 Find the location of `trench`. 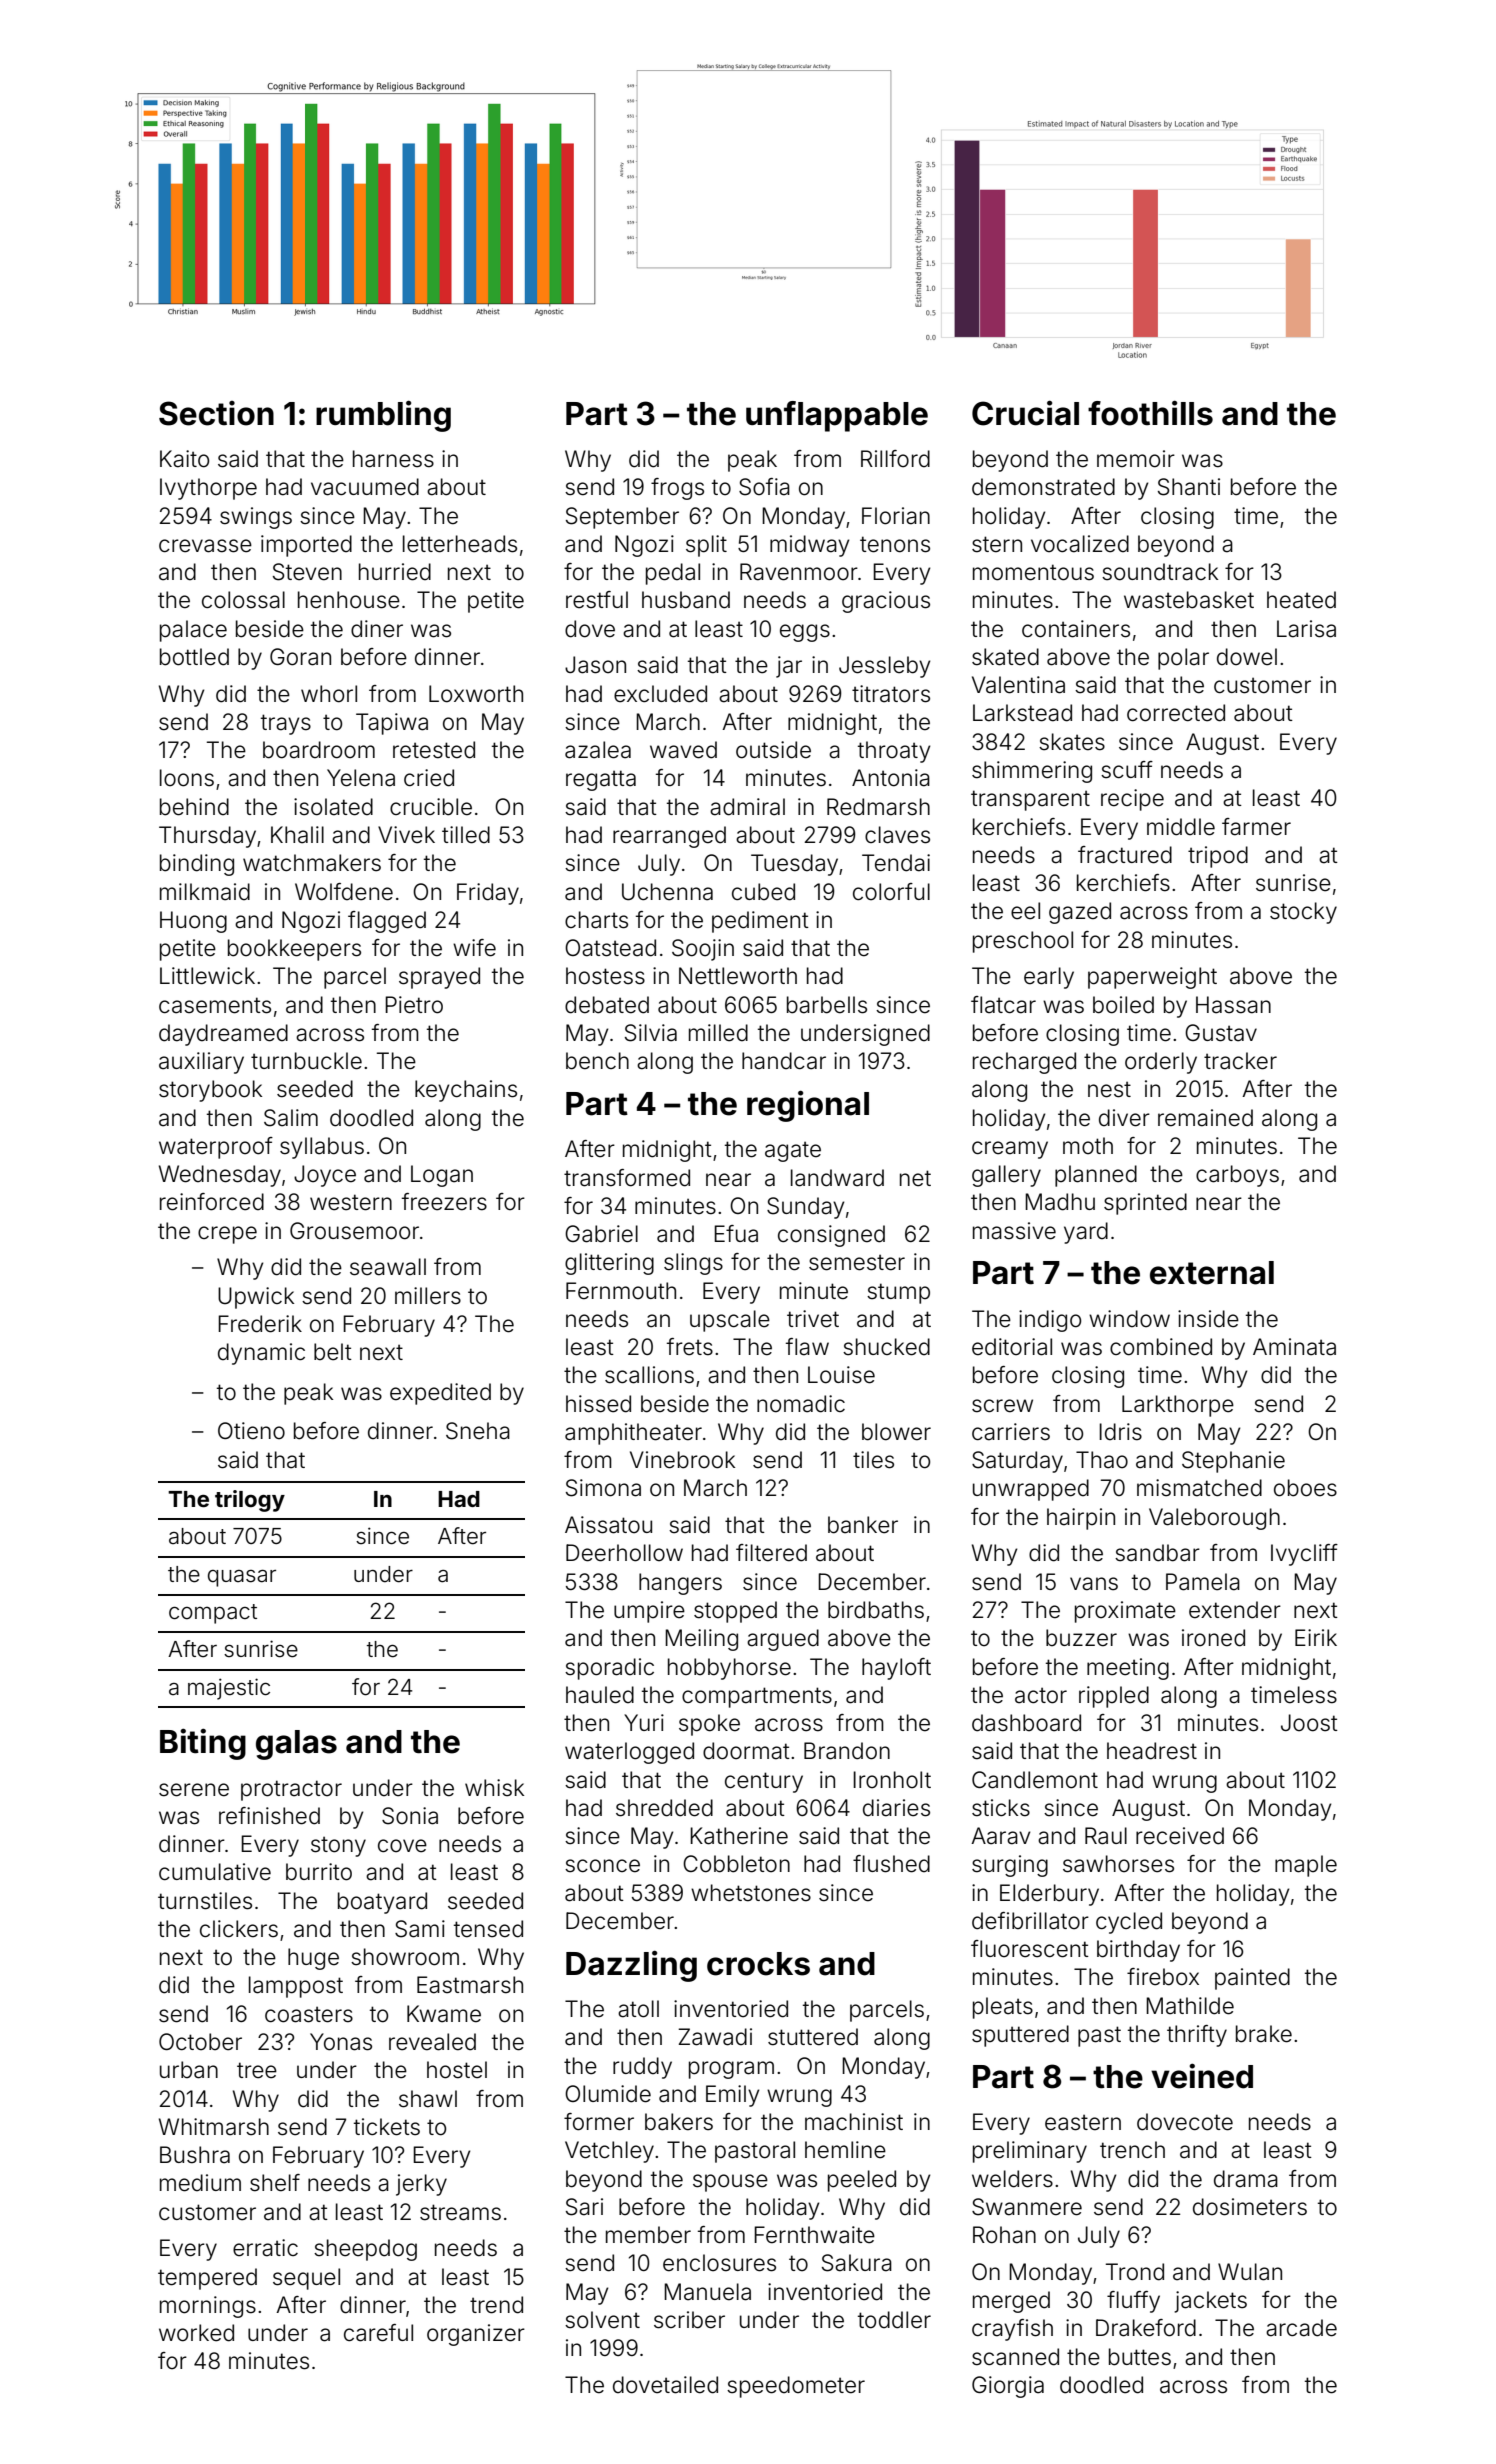

trench is located at coordinates (1132, 2150).
